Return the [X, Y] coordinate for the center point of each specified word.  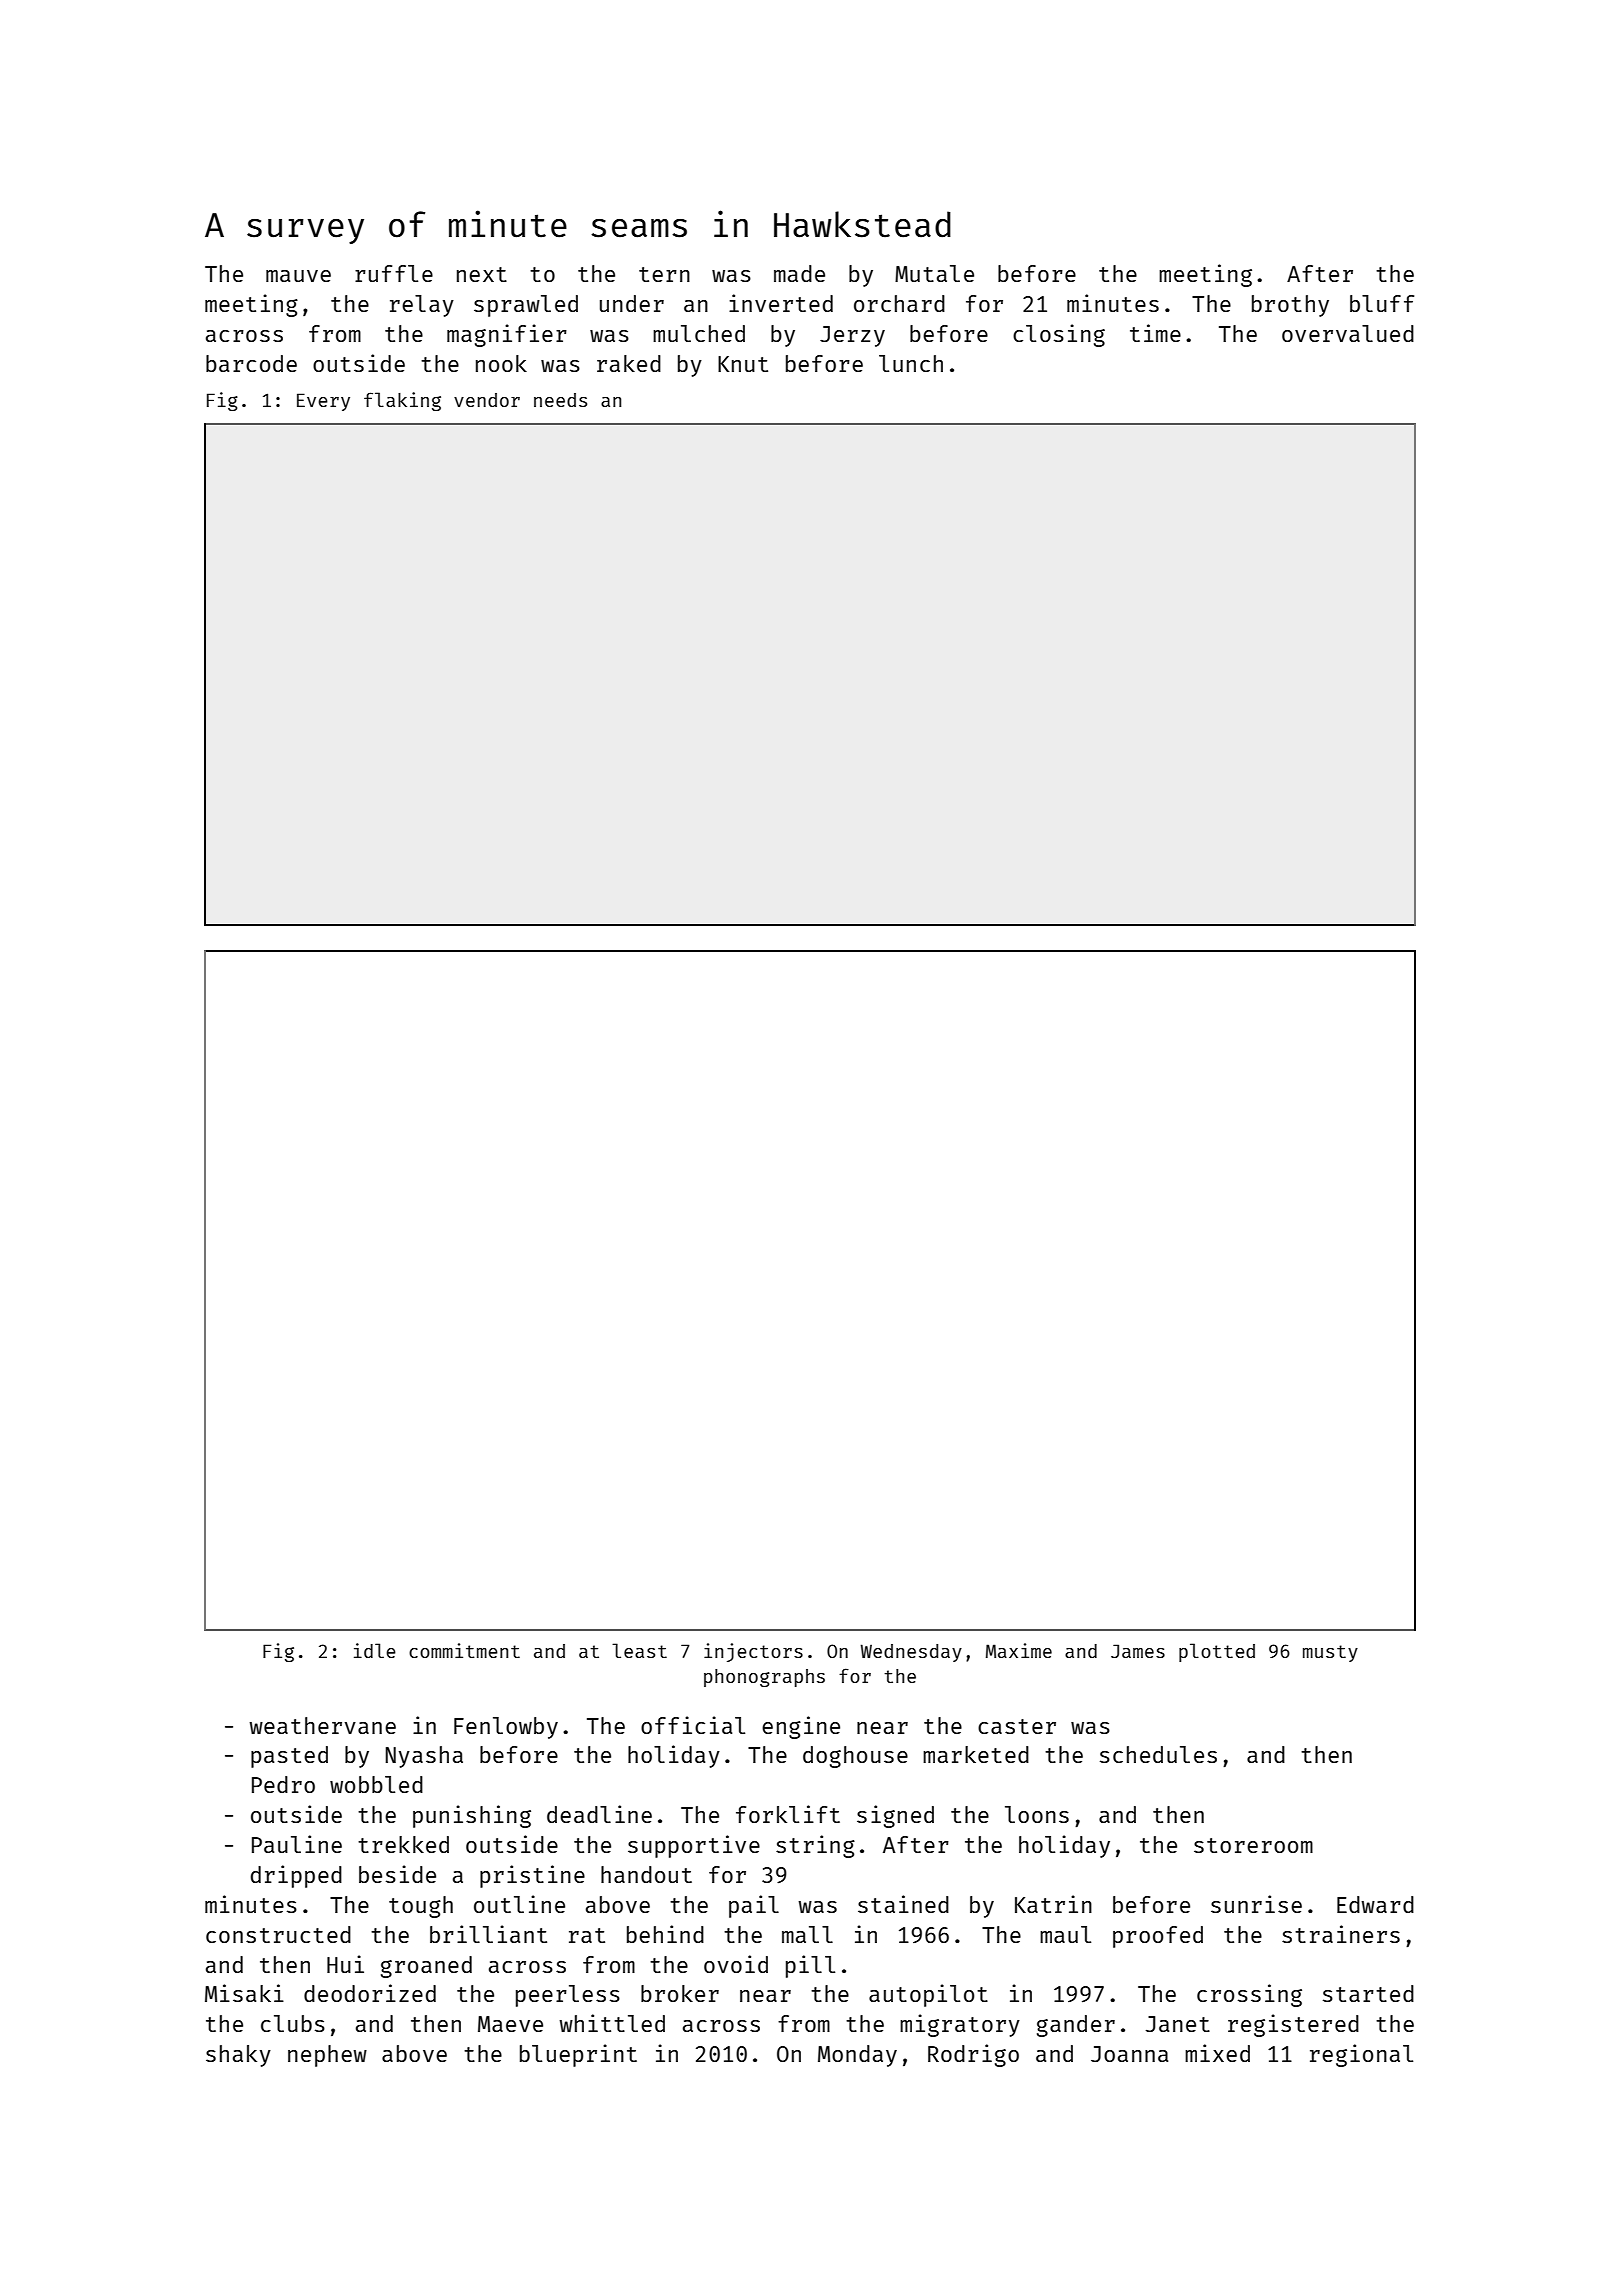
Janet [1178, 2024]
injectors [753, 1652]
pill [810, 1966]
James [1138, 1651]
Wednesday [911, 1653]
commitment [464, 1650]
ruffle [394, 273]
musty [1330, 1653]
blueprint [578, 2055]
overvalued [1348, 333]
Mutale [934, 273]
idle [375, 1650]
